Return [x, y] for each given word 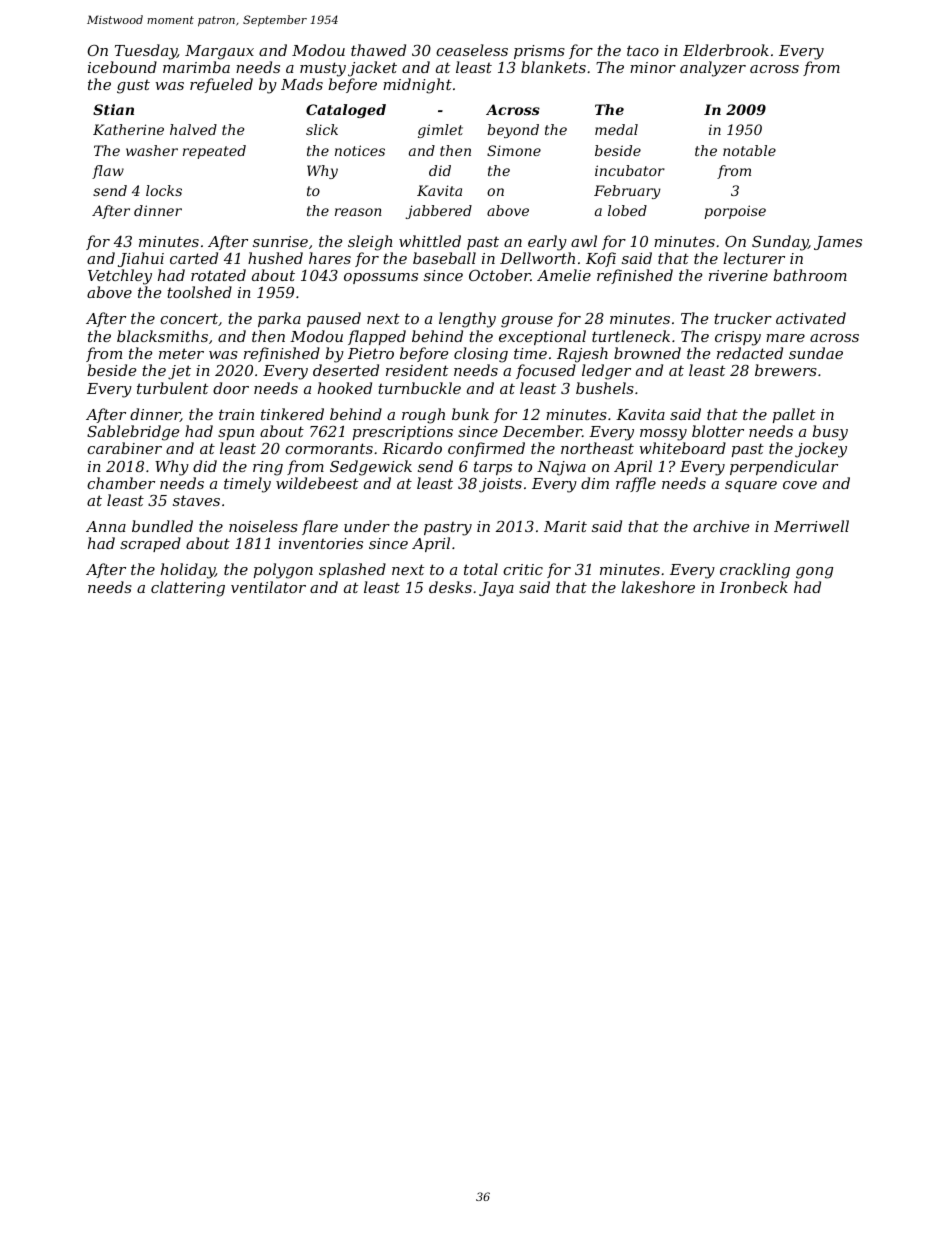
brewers [786, 370]
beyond [513, 131]
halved [193, 129]
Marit [565, 526]
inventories [321, 543]
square [751, 486]
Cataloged [346, 111]
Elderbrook [726, 50]
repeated [214, 152]
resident [417, 370]
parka [279, 319]
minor [653, 67]
